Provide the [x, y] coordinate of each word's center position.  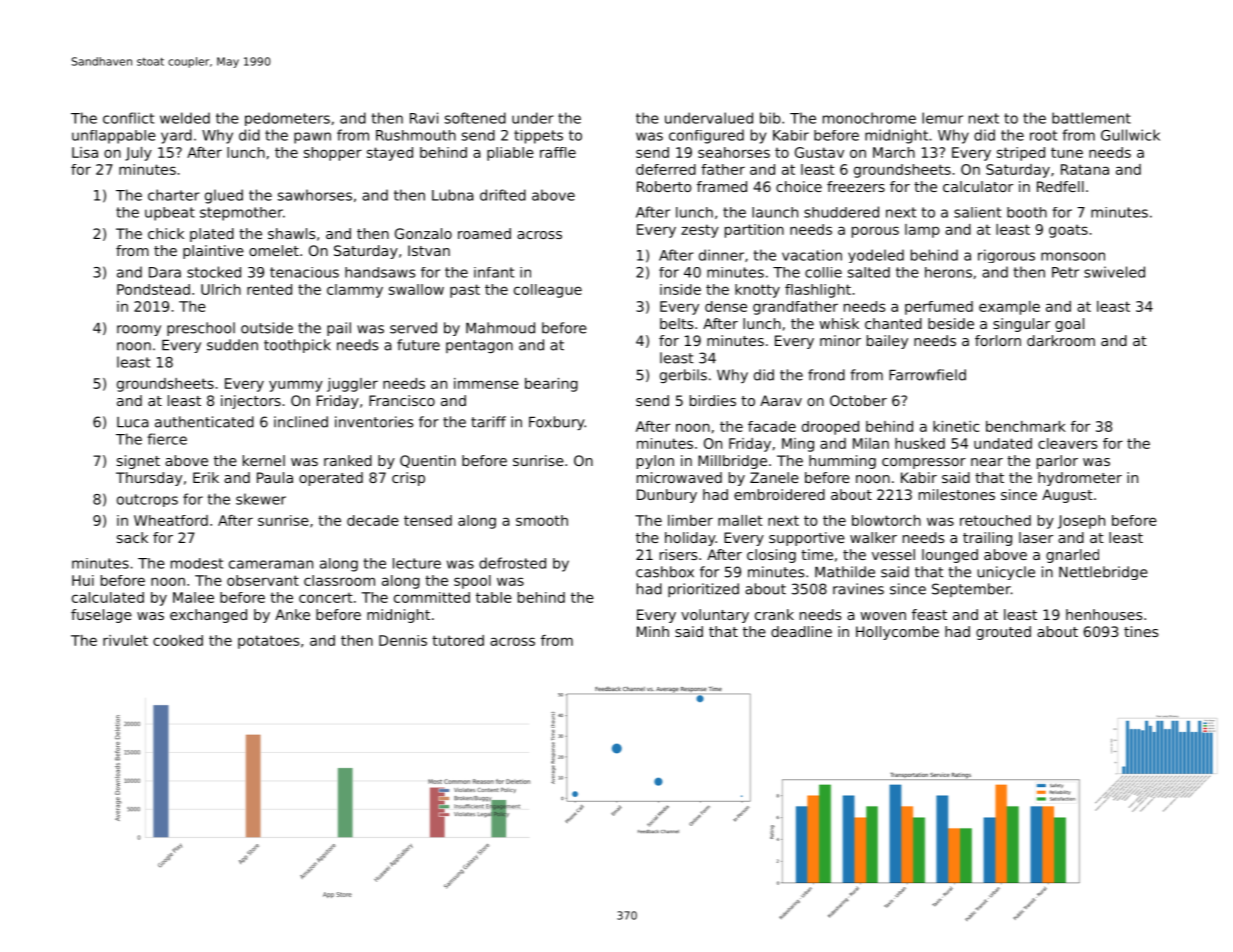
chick [166, 233]
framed [722, 186]
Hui [83, 580]
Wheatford [171, 520]
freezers [856, 186]
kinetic [956, 426]
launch [775, 212]
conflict [128, 118]
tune [1067, 152]
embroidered [779, 494]
